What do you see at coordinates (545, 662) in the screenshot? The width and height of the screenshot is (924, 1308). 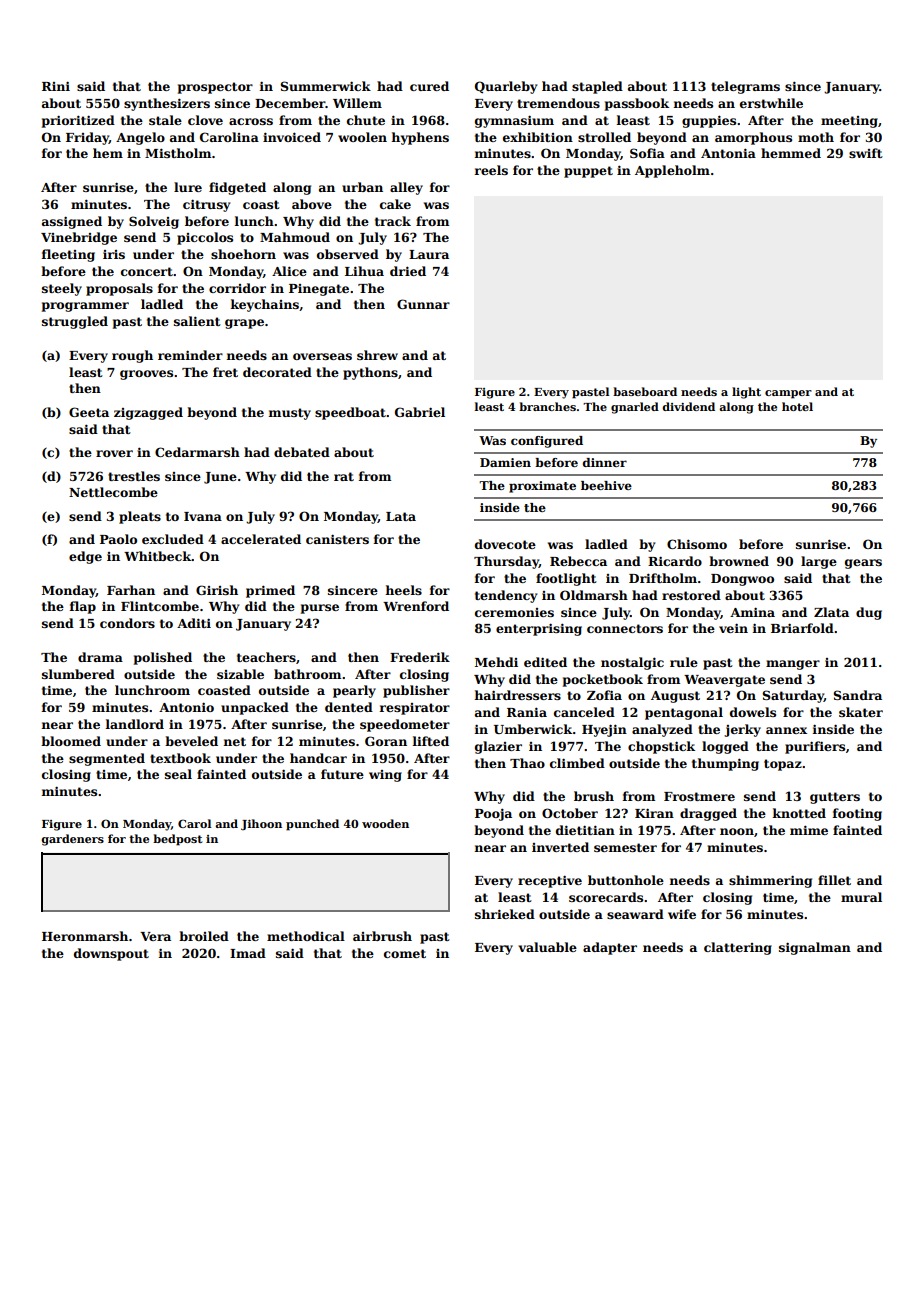 I see `edited` at bounding box center [545, 662].
